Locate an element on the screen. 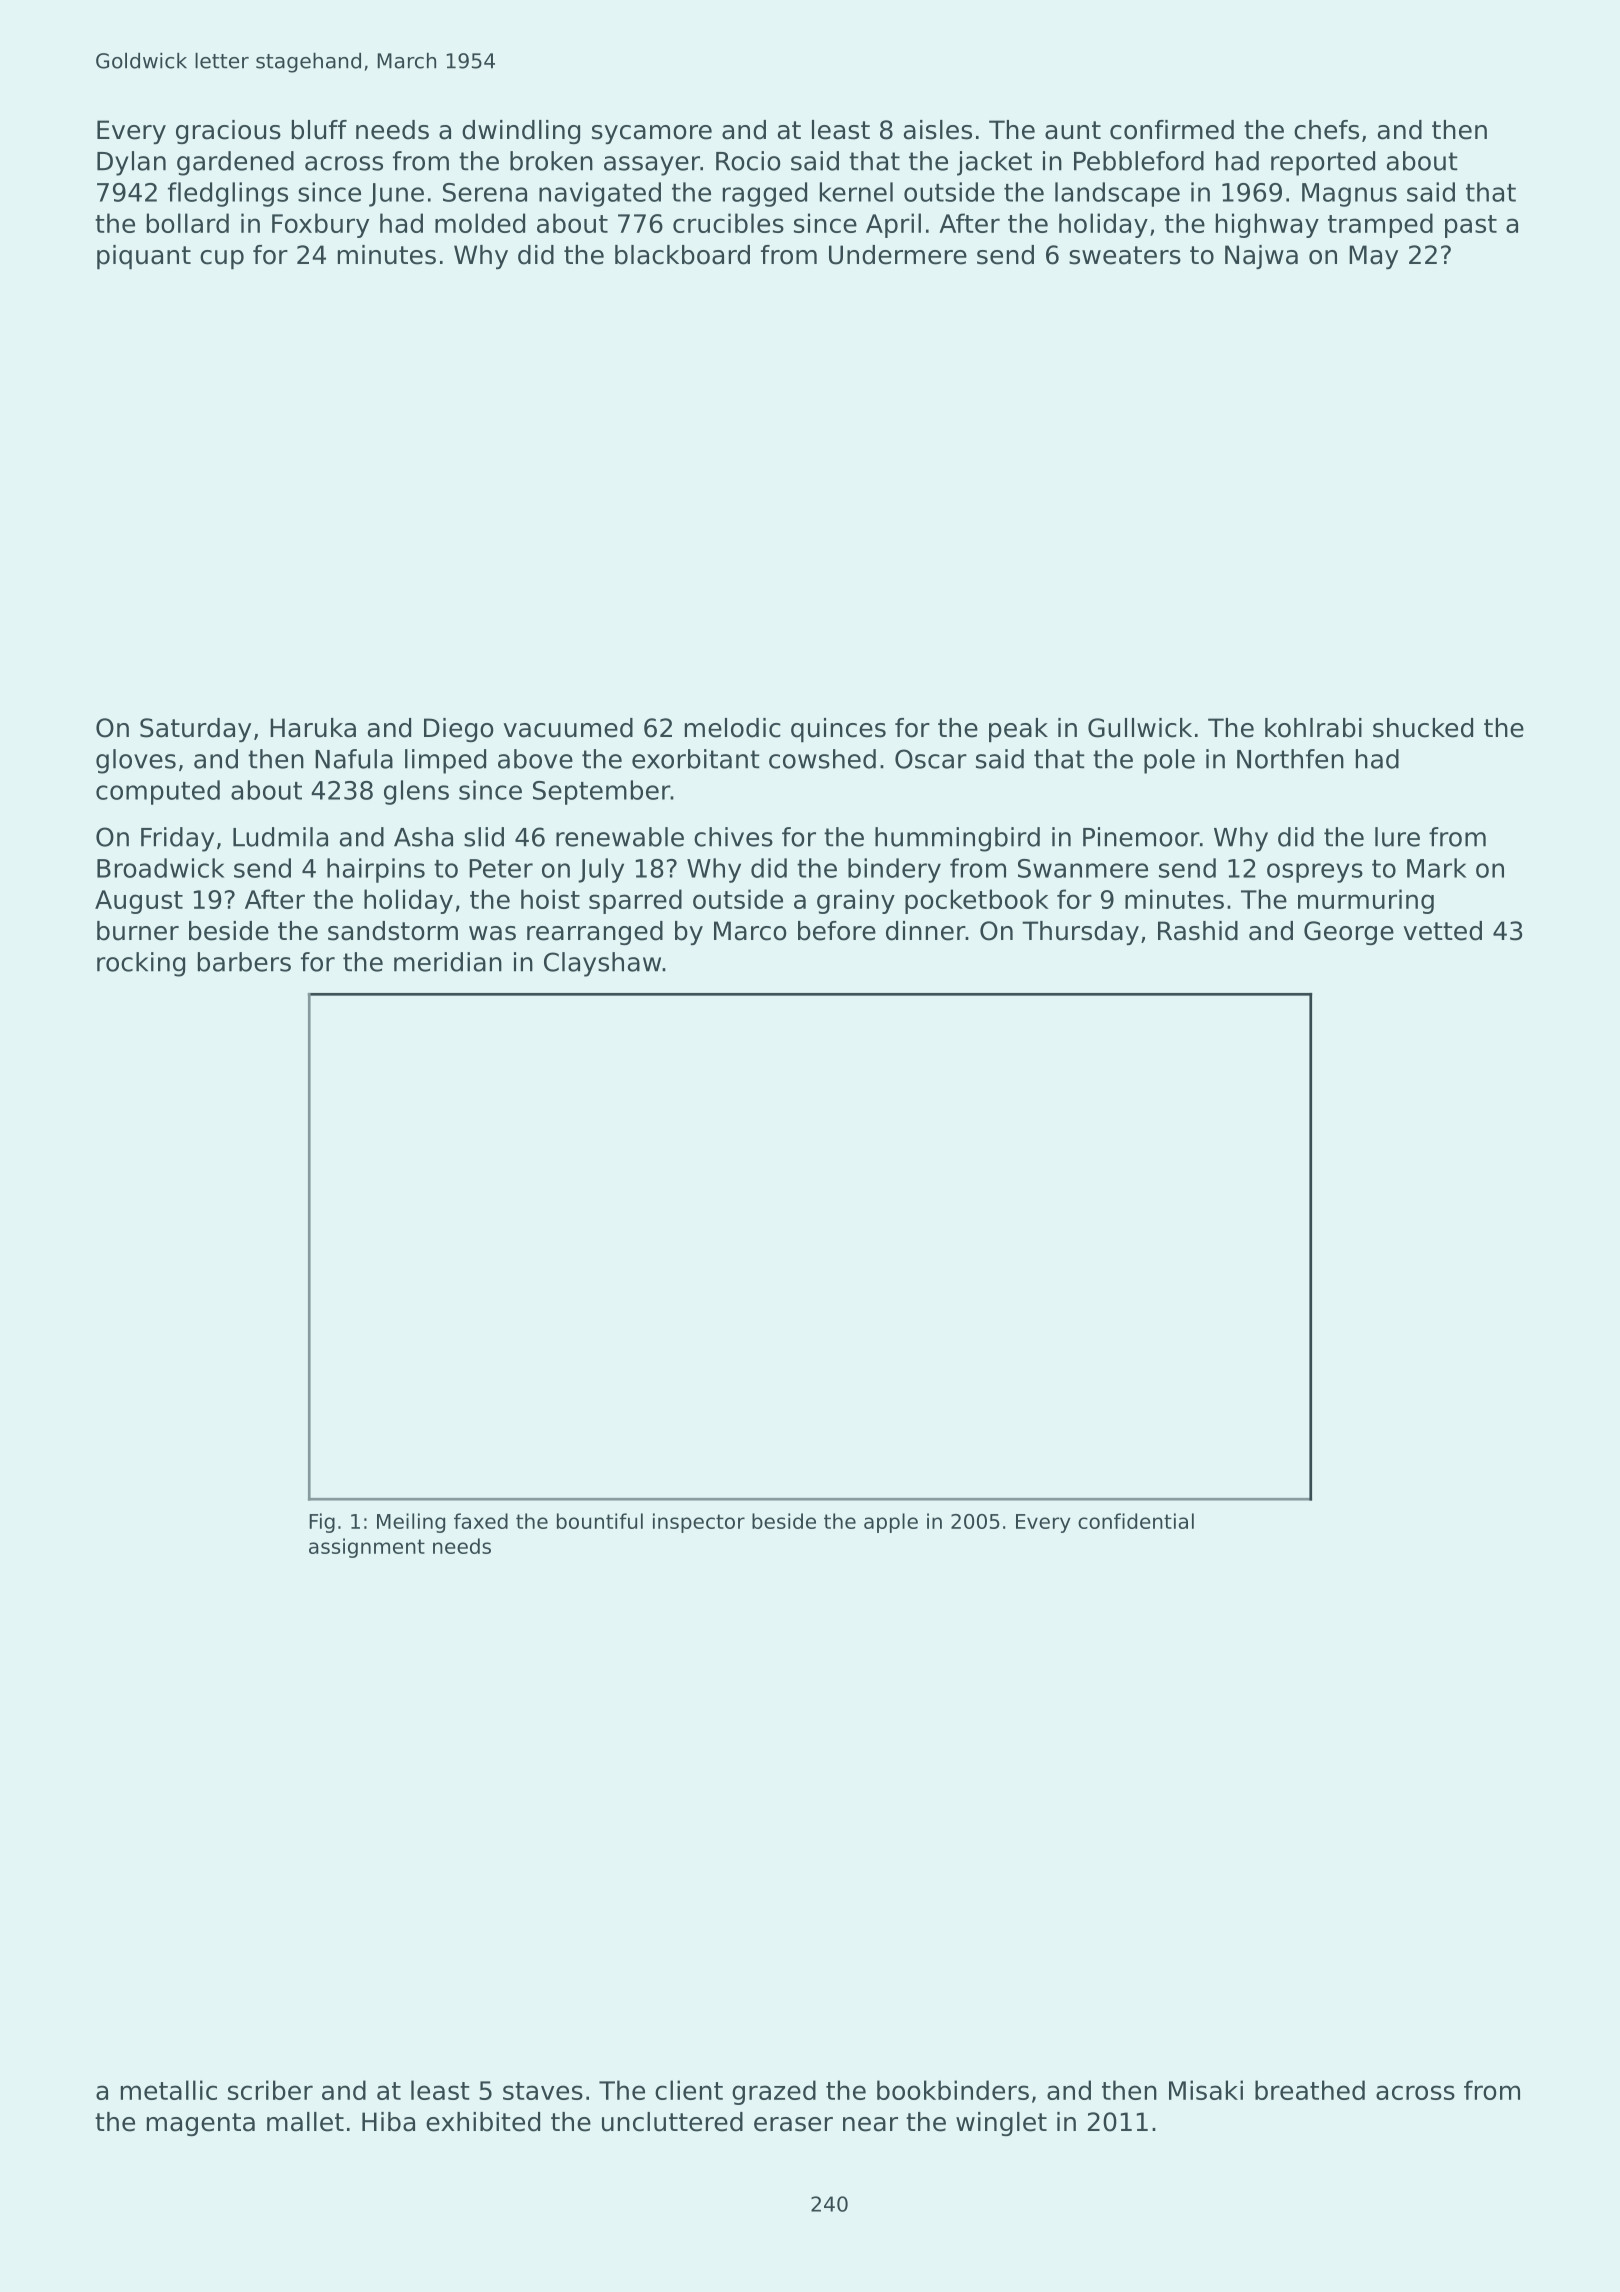 The height and width of the screenshot is (2292, 1620). bluff is located at coordinates (319, 130).
